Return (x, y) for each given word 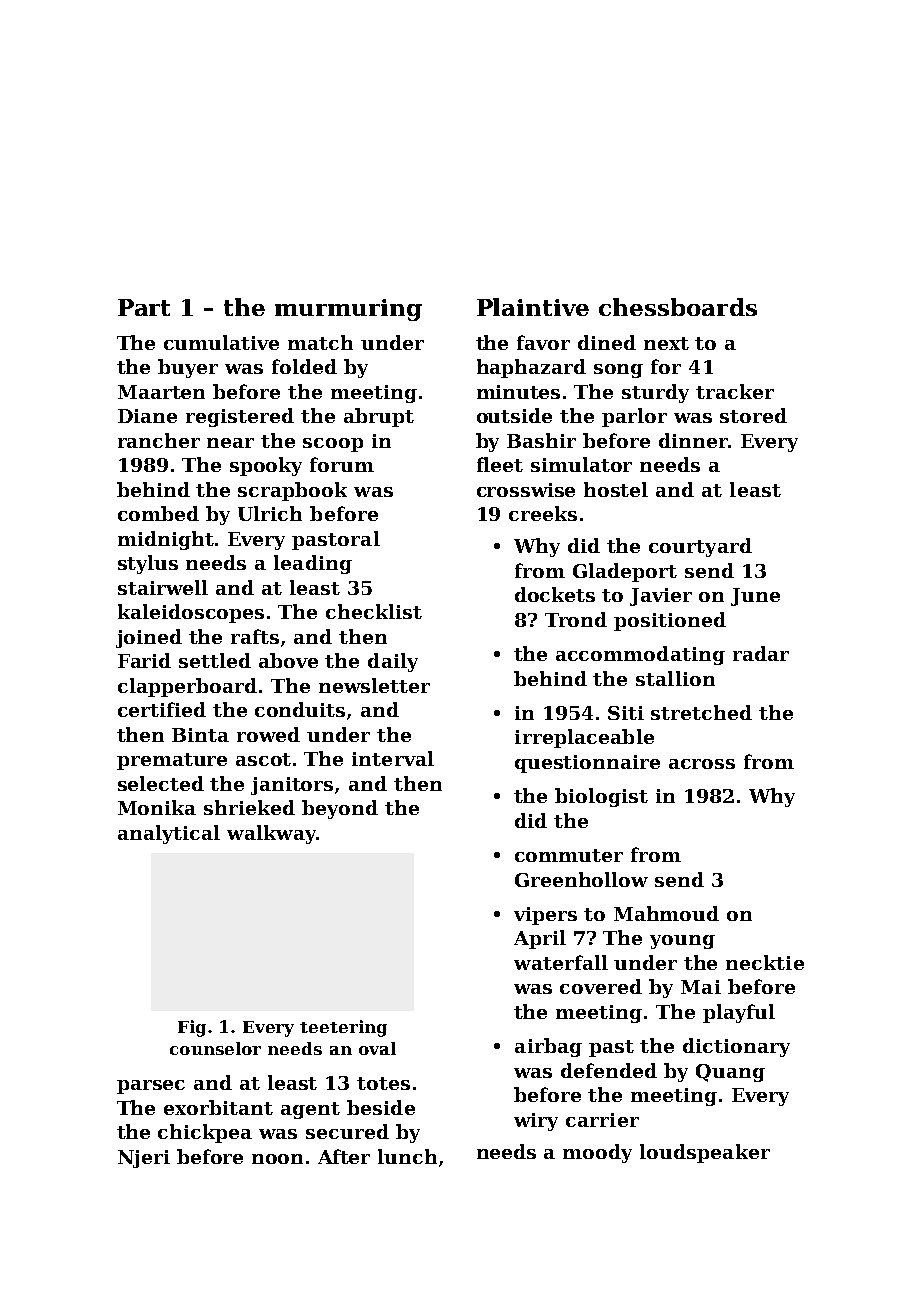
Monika (157, 807)
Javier (661, 597)
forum (342, 464)
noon (277, 1159)
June (755, 597)
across (702, 764)
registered (240, 417)
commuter (569, 855)
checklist (374, 611)
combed (158, 513)
